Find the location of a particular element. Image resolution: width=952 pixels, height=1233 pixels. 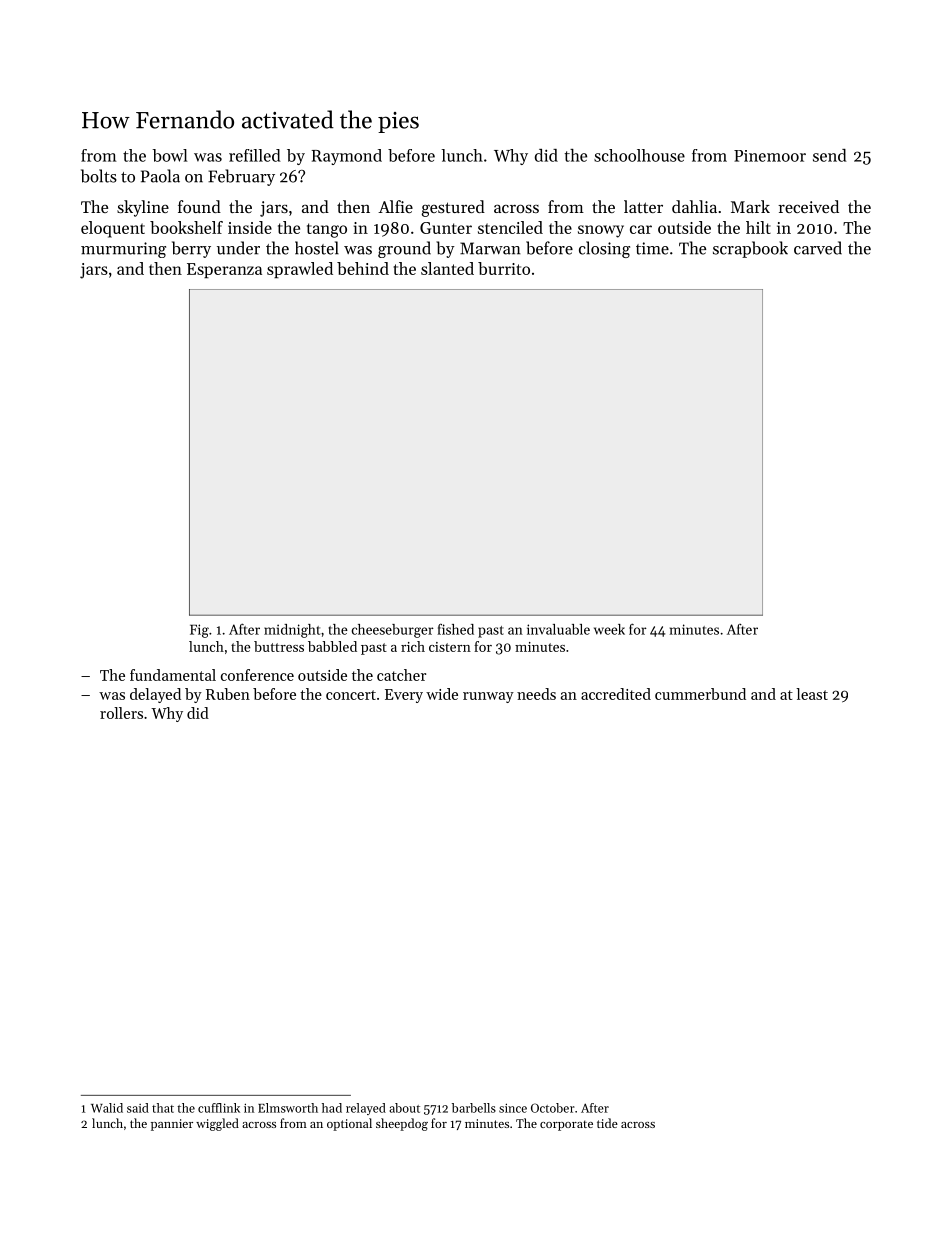

gestured is located at coordinates (453, 208).
